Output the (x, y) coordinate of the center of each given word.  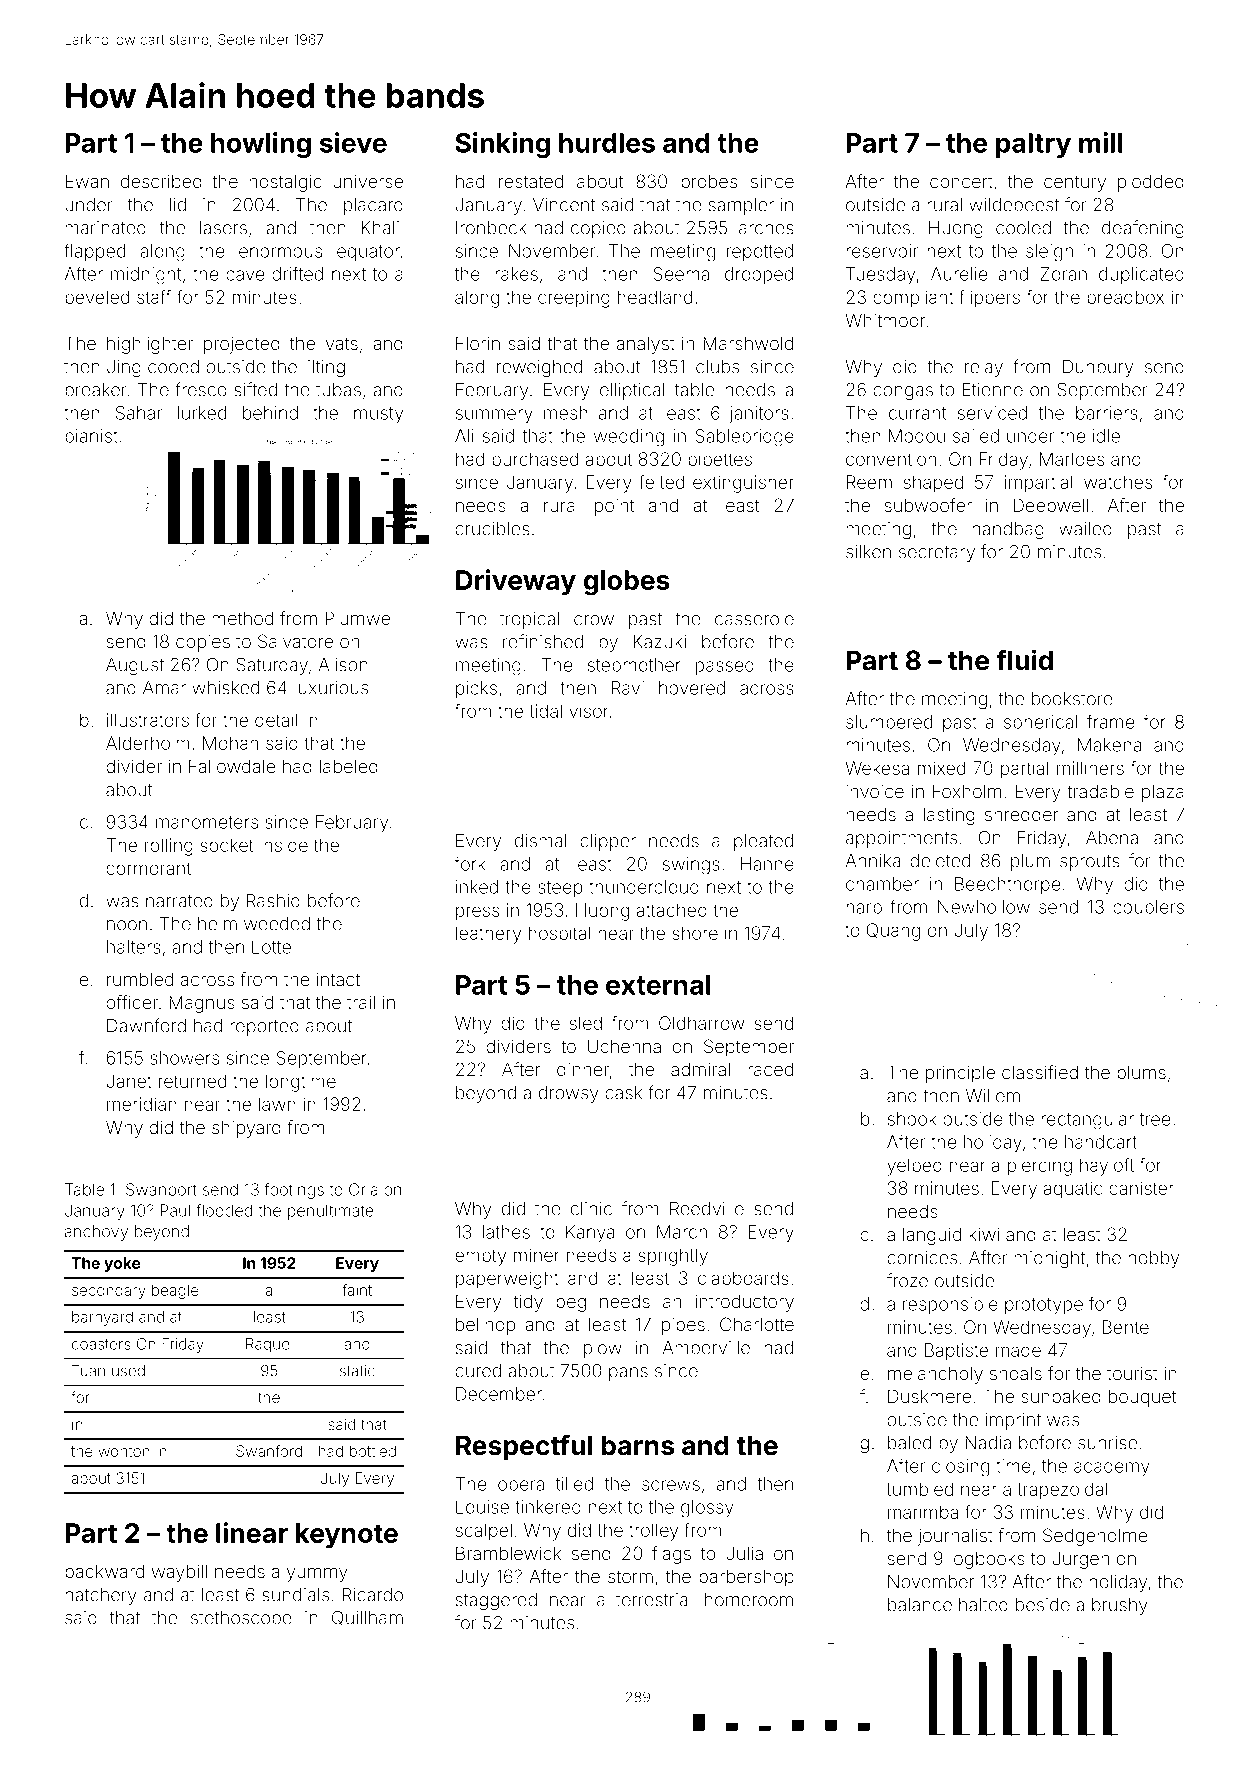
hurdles (607, 143)
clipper (608, 842)
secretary (937, 554)
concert (961, 182)
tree (1155, 1119)
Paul (175, 1210)
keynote (347, 1536)
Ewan (87, 181)
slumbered (889, 722)
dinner (583, 1069)
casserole (754, 619)
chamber (882, 884)
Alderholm (148, 743)
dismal (540, 841)
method (242, 618)
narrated (179, 901)
